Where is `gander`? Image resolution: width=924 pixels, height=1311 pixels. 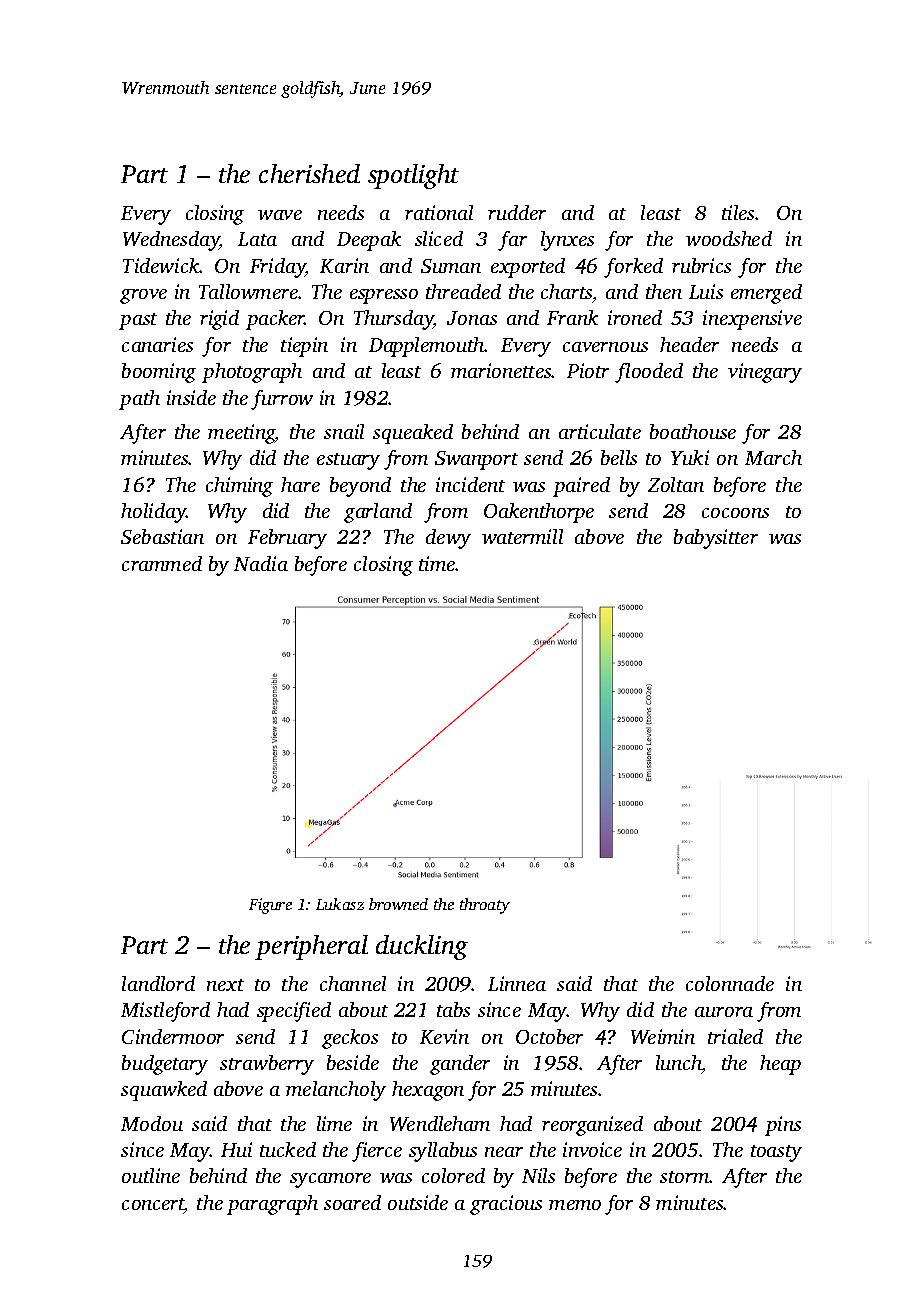
gander is located at coordinates (460, 1065).
